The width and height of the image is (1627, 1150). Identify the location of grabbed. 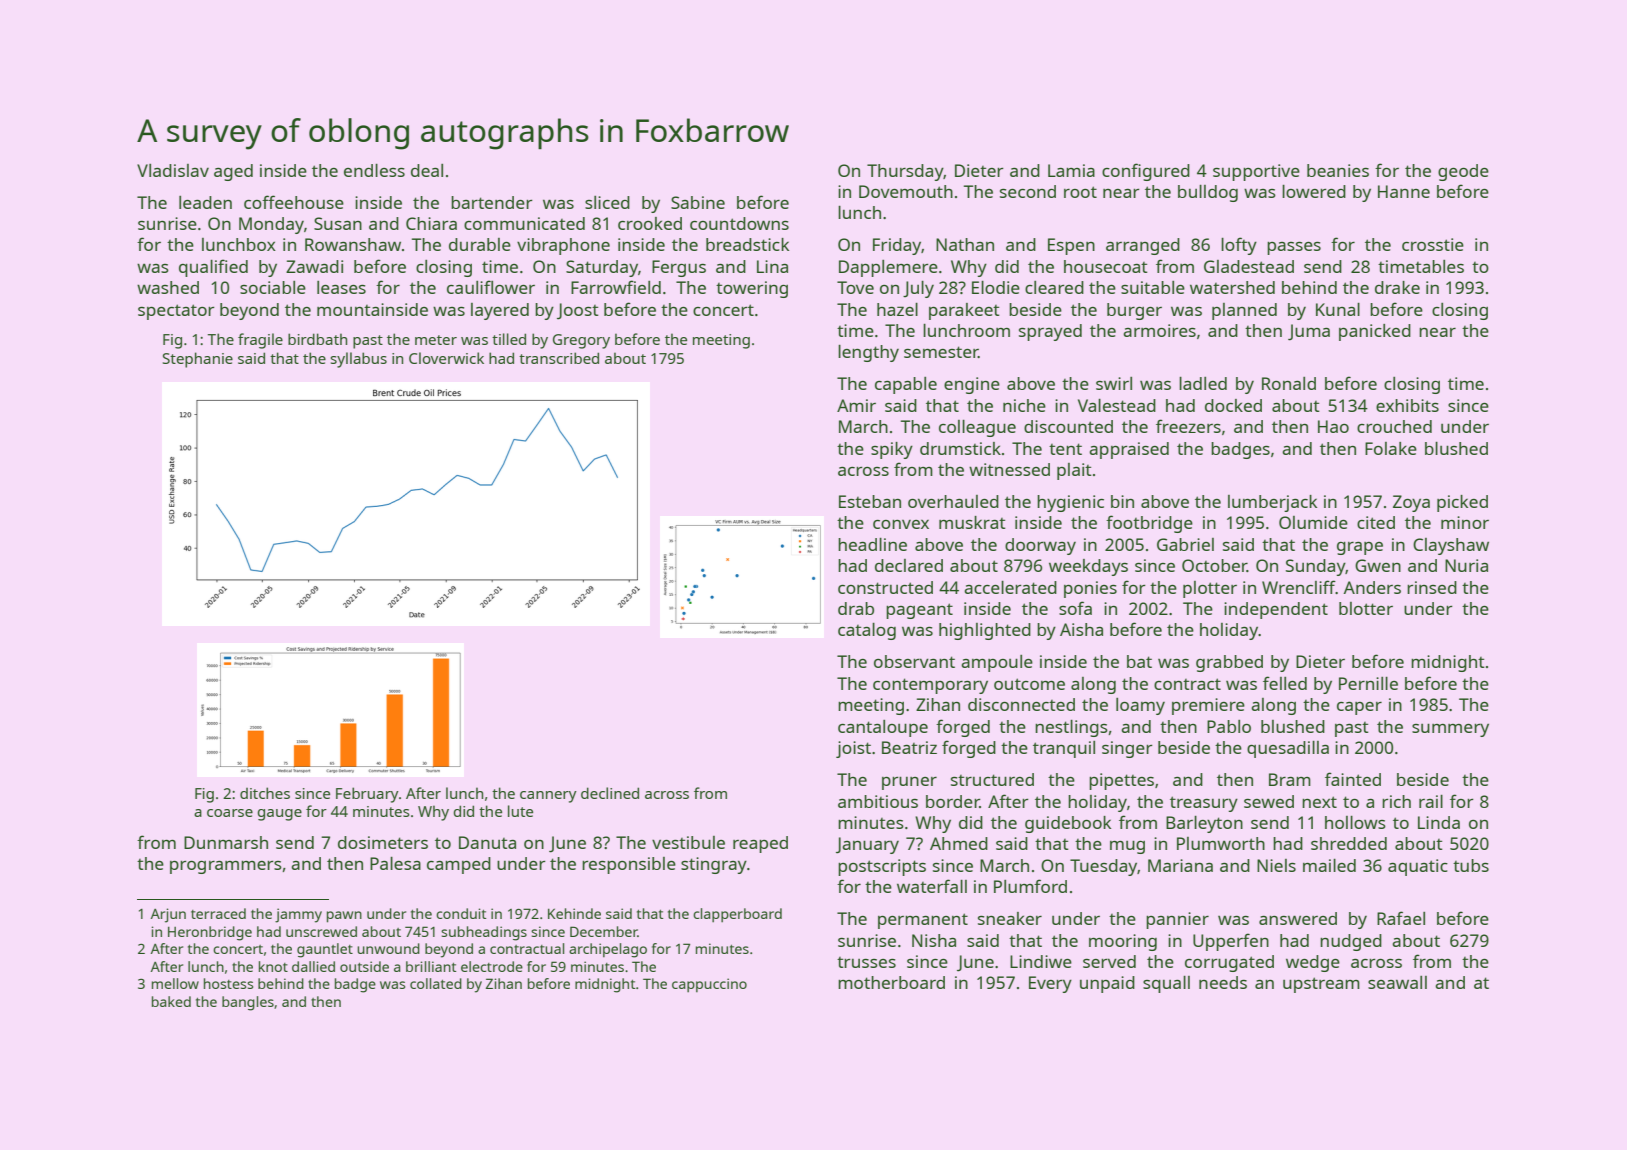
(1229, 663).
